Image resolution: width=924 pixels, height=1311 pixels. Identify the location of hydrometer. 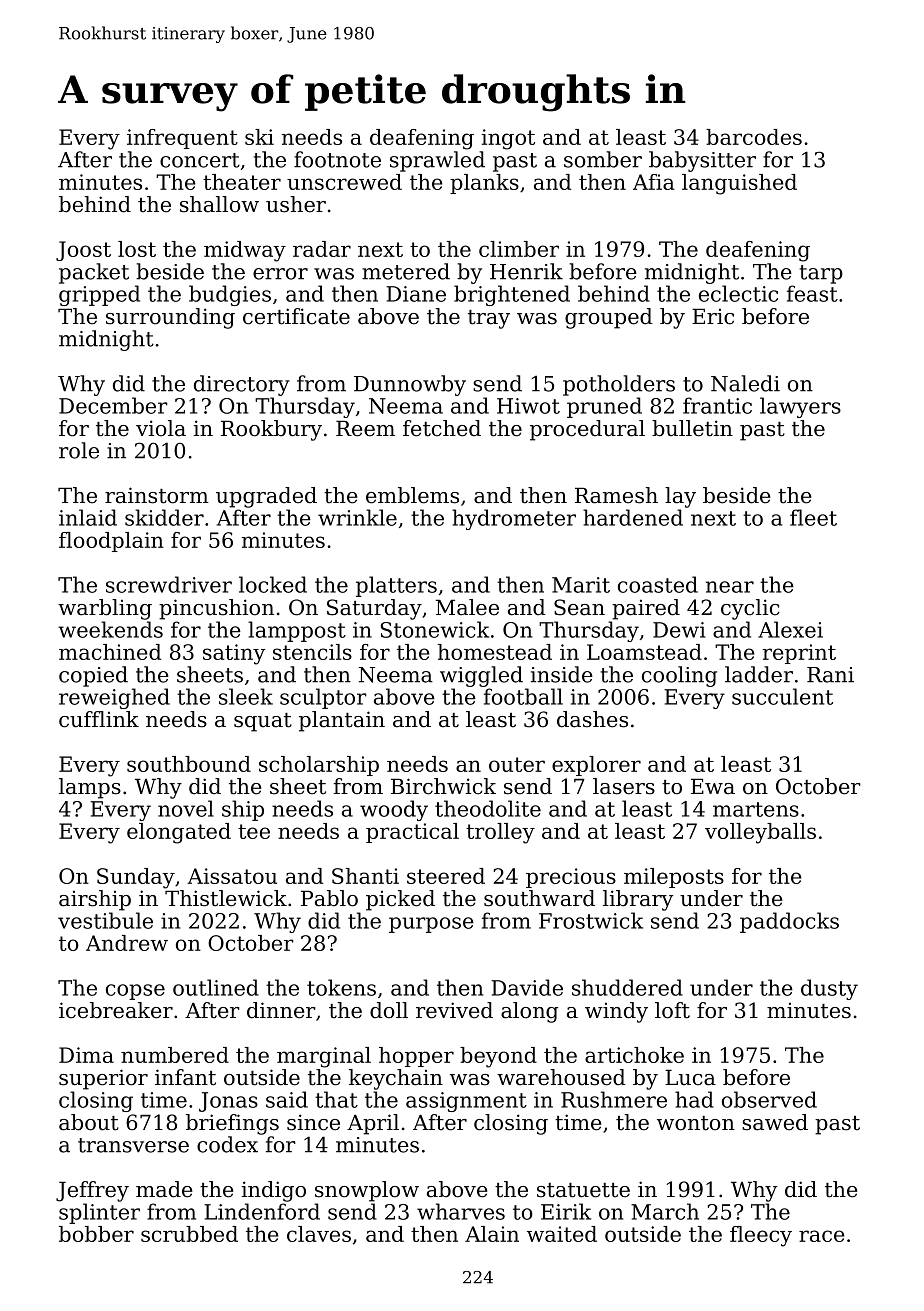
(514, 519).
